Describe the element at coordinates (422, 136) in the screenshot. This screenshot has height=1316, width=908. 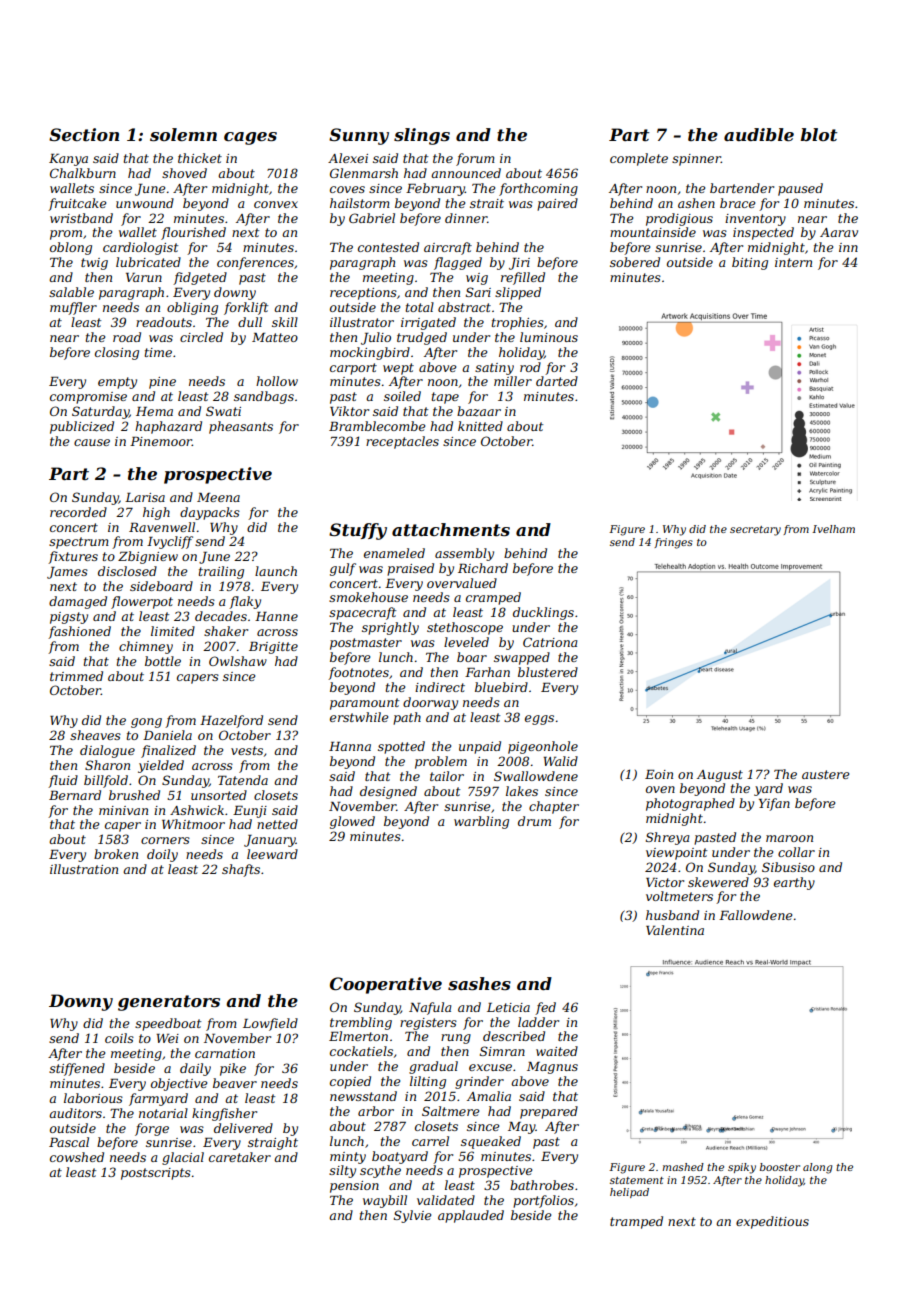
I see `slings` at that location.
